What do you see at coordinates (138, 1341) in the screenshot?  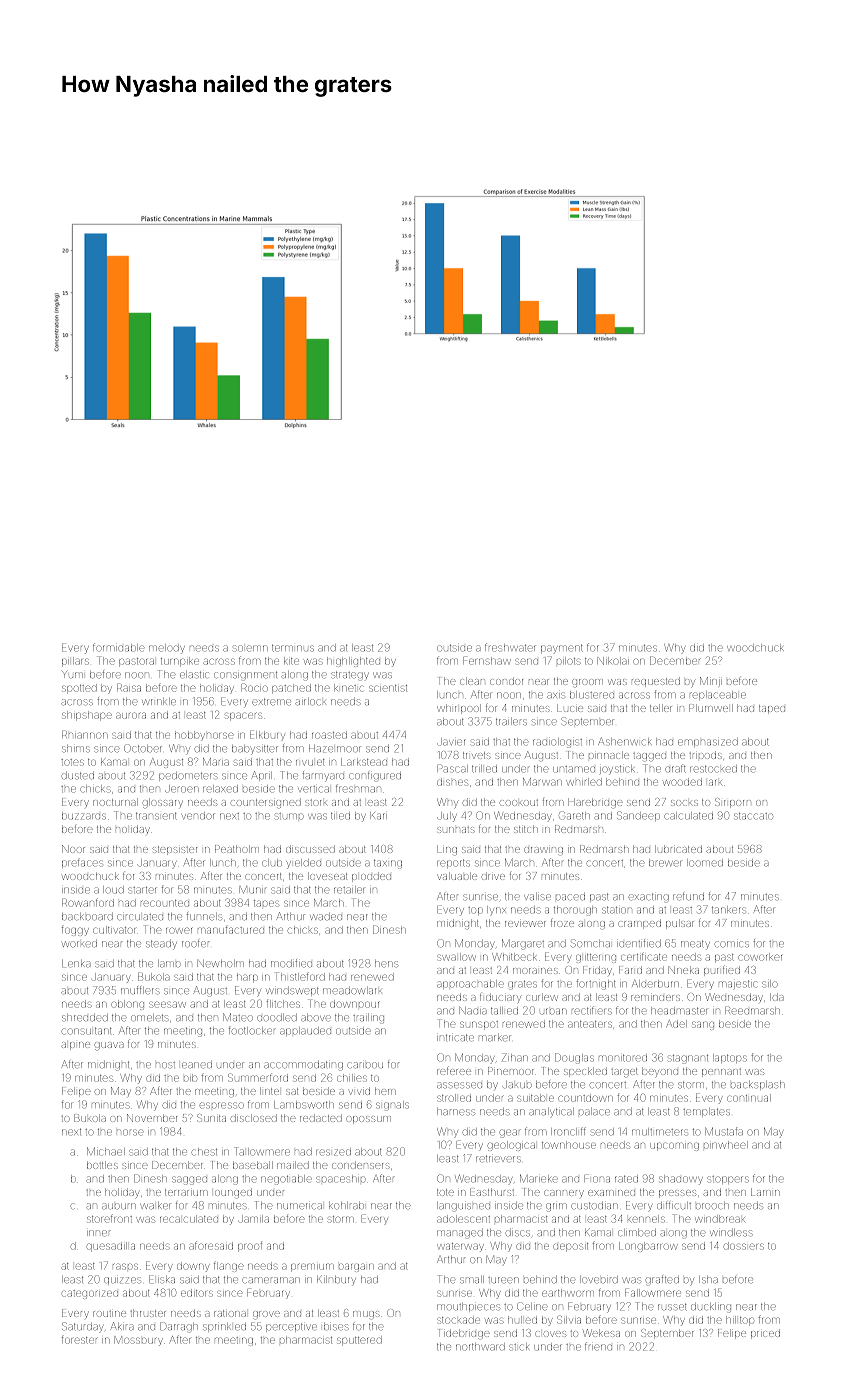 I see `Mossbury` at bounding box center [138, 1341].
